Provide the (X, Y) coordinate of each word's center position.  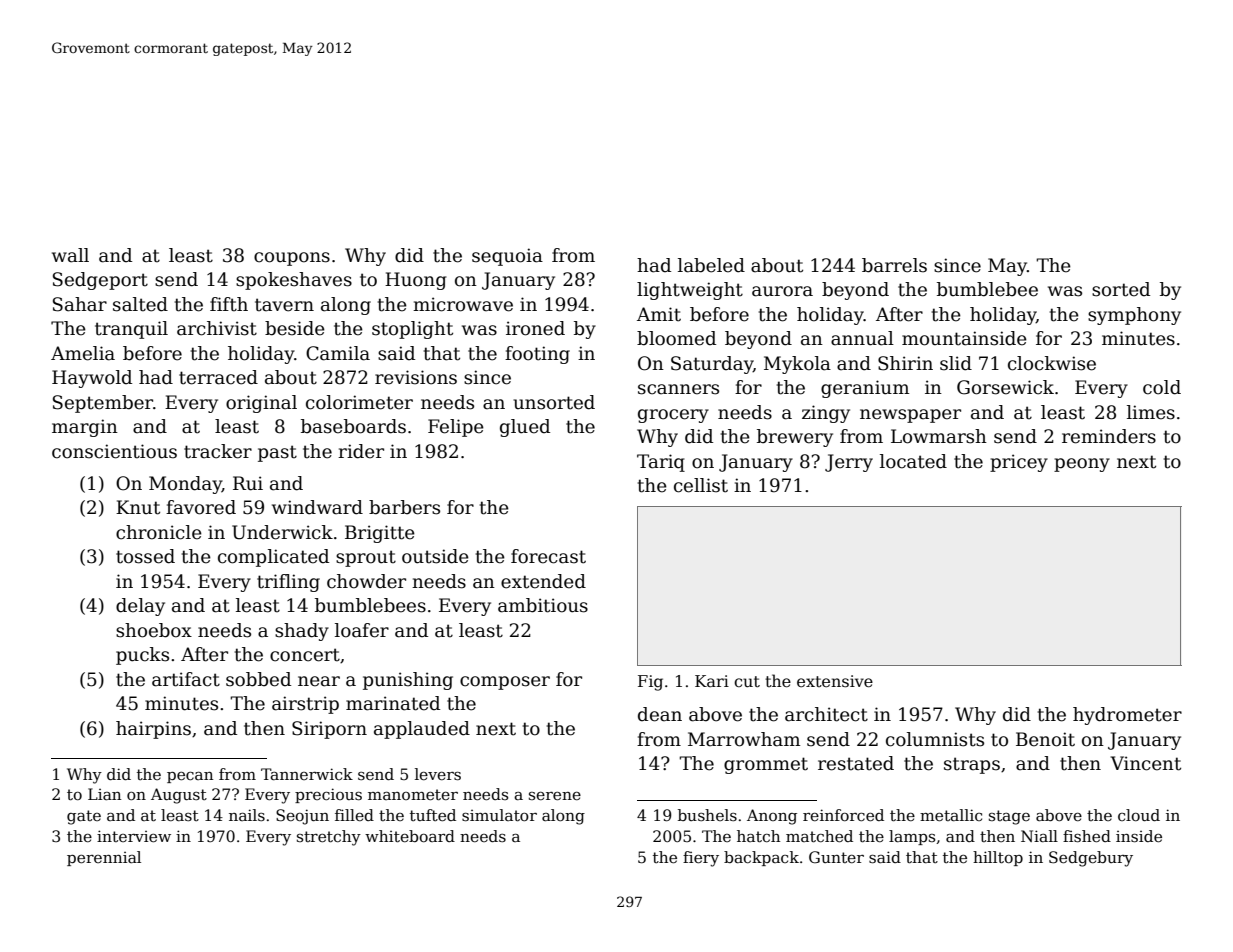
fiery (701, 859)
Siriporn (329, 730)
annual (862, 338)
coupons (292, 259)
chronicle (159, 532)
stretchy (329, 838)
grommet (766, 765)
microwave (463, 304)
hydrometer (1127, 716)
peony (1082, 465)
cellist (701, 485)
